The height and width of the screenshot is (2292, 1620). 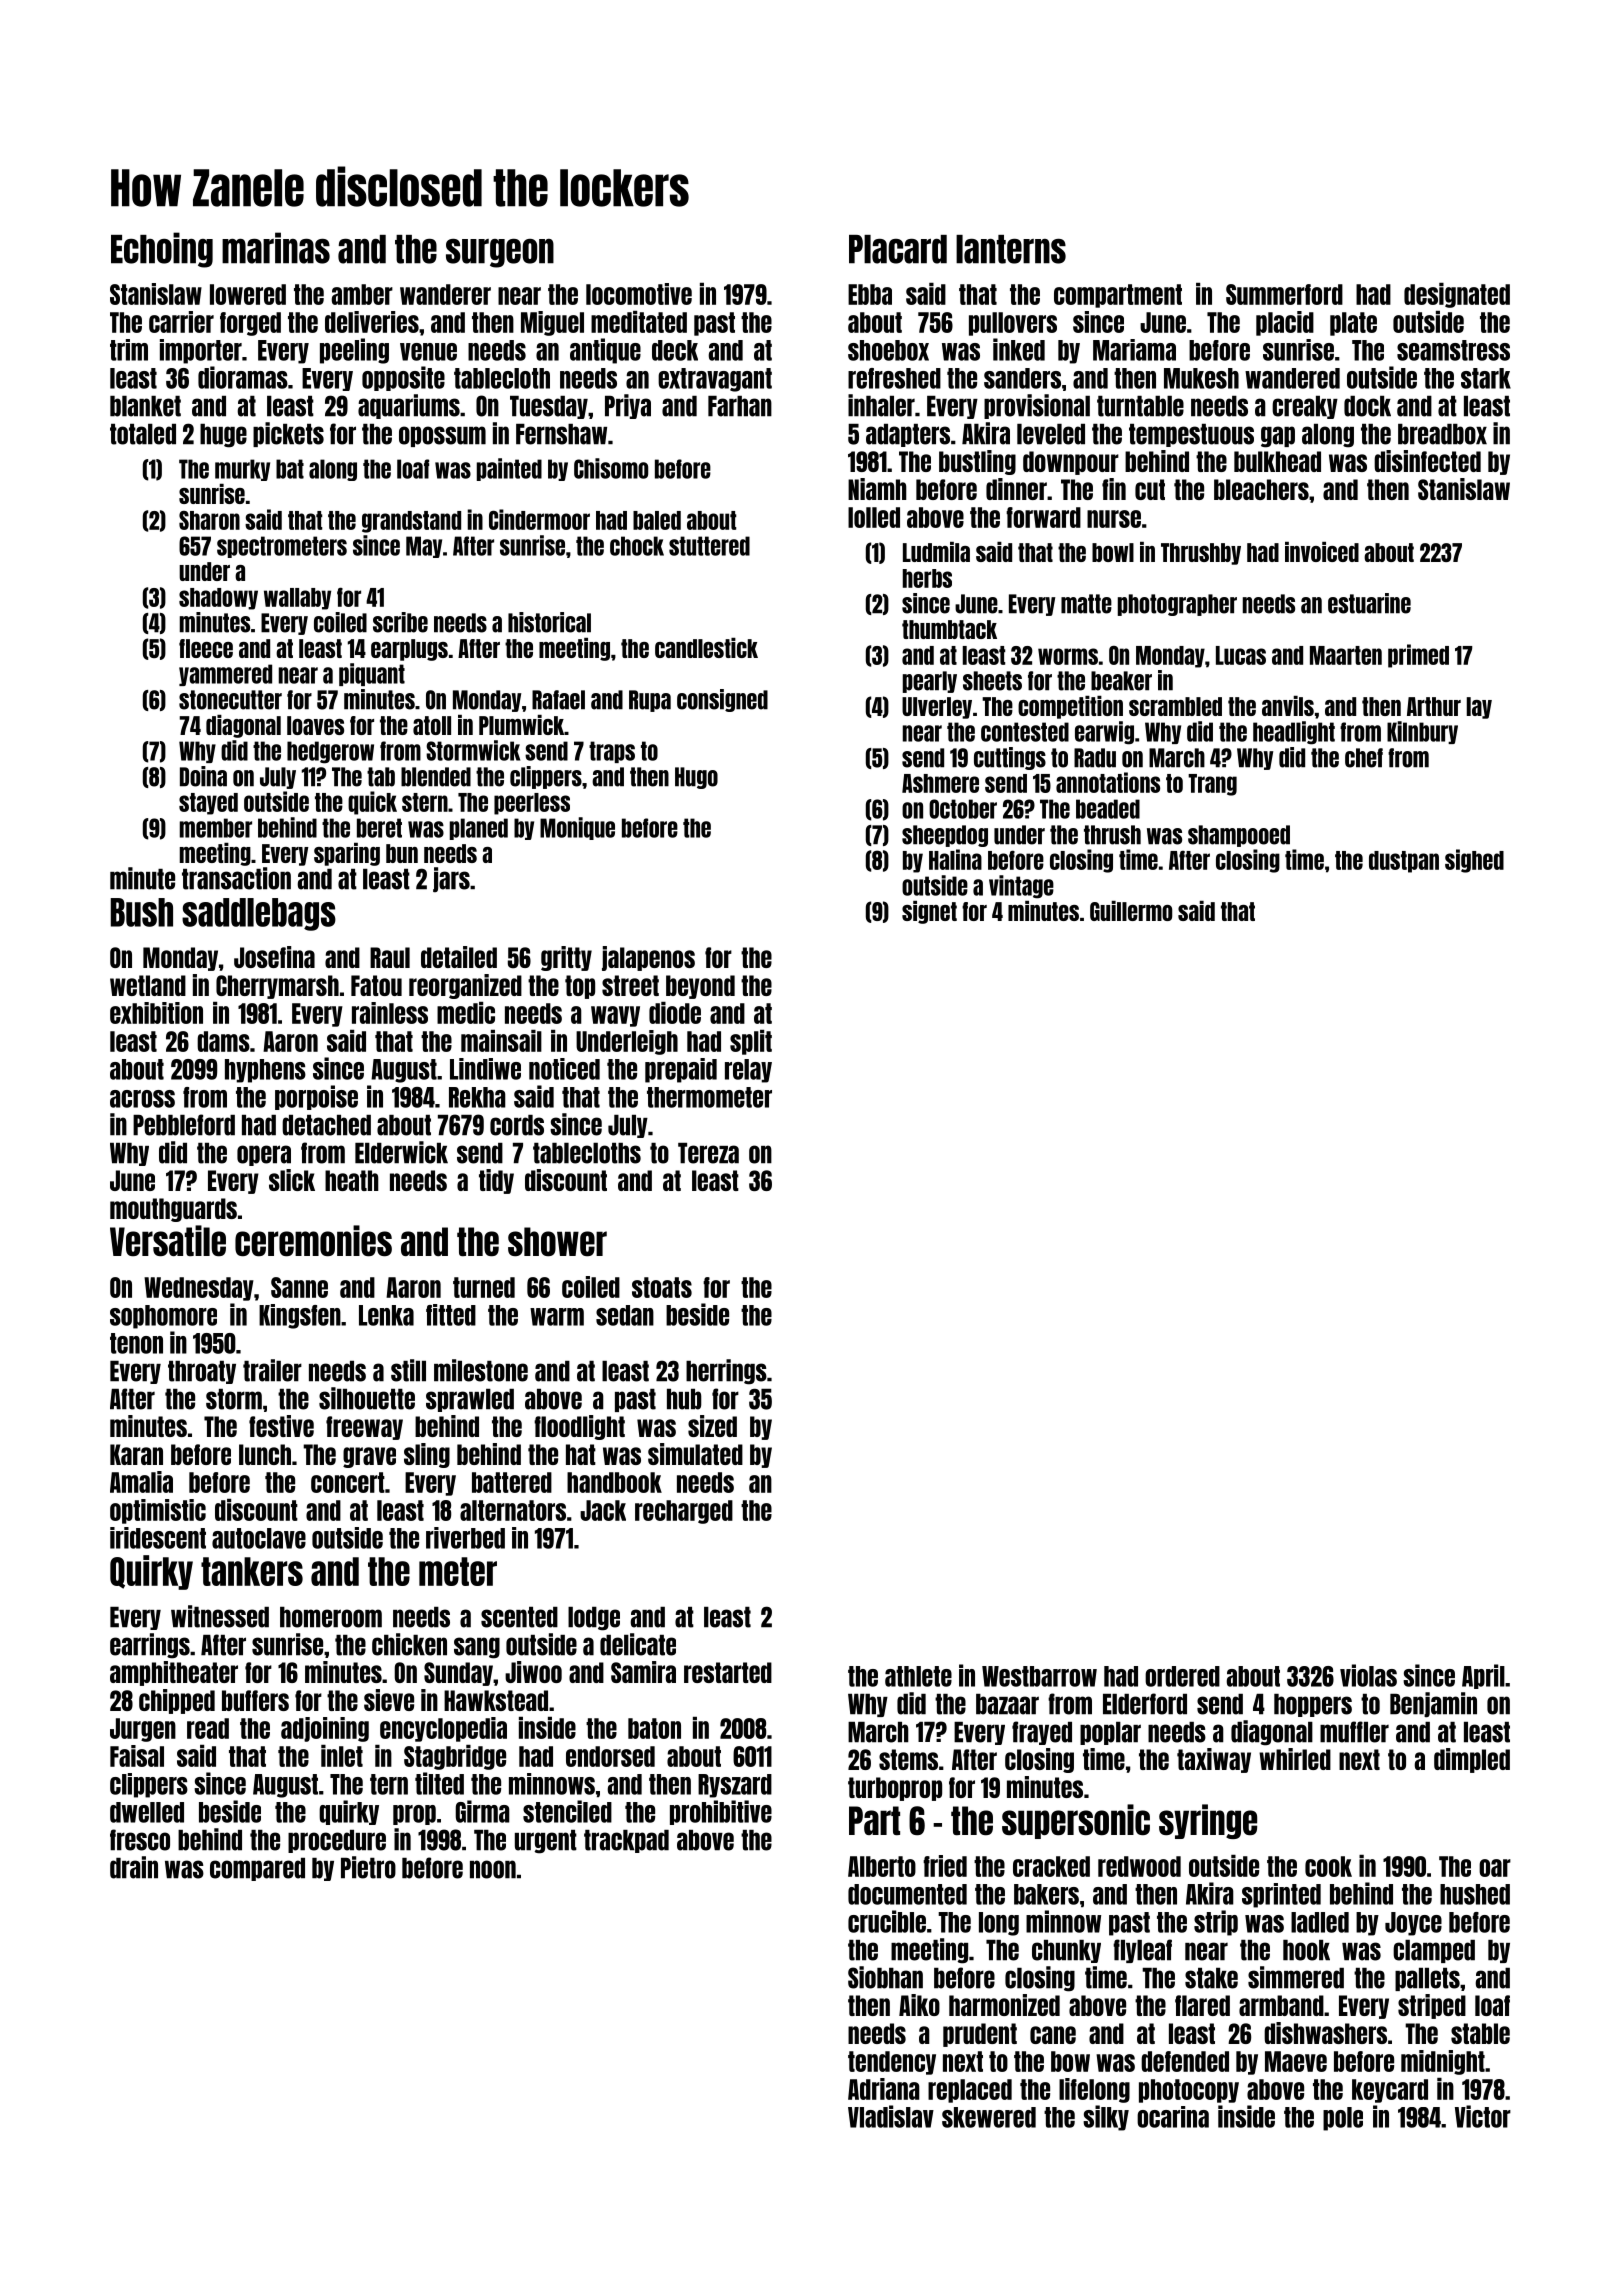 I want to click on Maeve, so click(x=1296, y=2061).
